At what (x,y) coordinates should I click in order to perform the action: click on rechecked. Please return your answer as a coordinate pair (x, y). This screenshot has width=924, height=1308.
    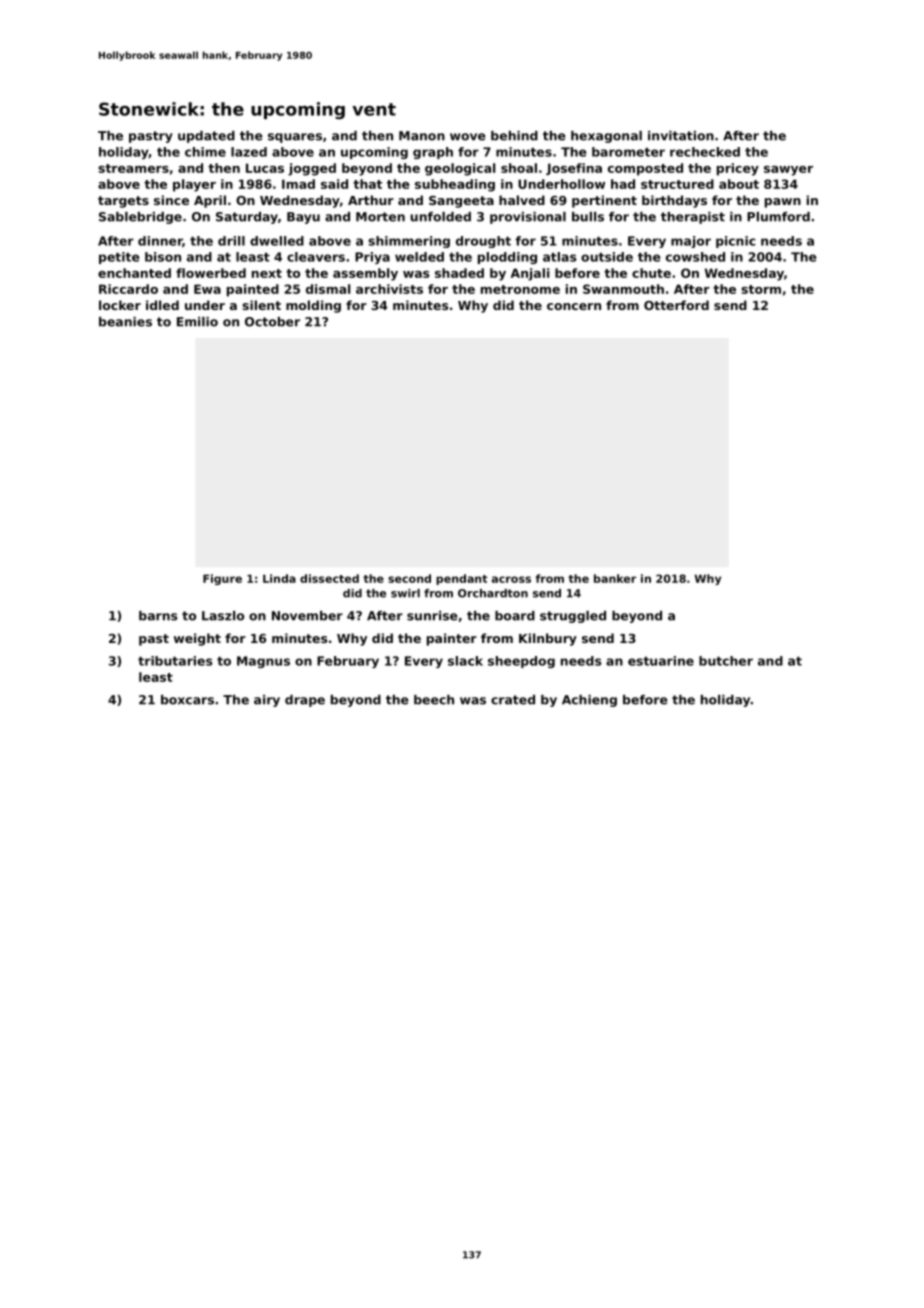
    Looking at the image, I should click on (705, 152).
